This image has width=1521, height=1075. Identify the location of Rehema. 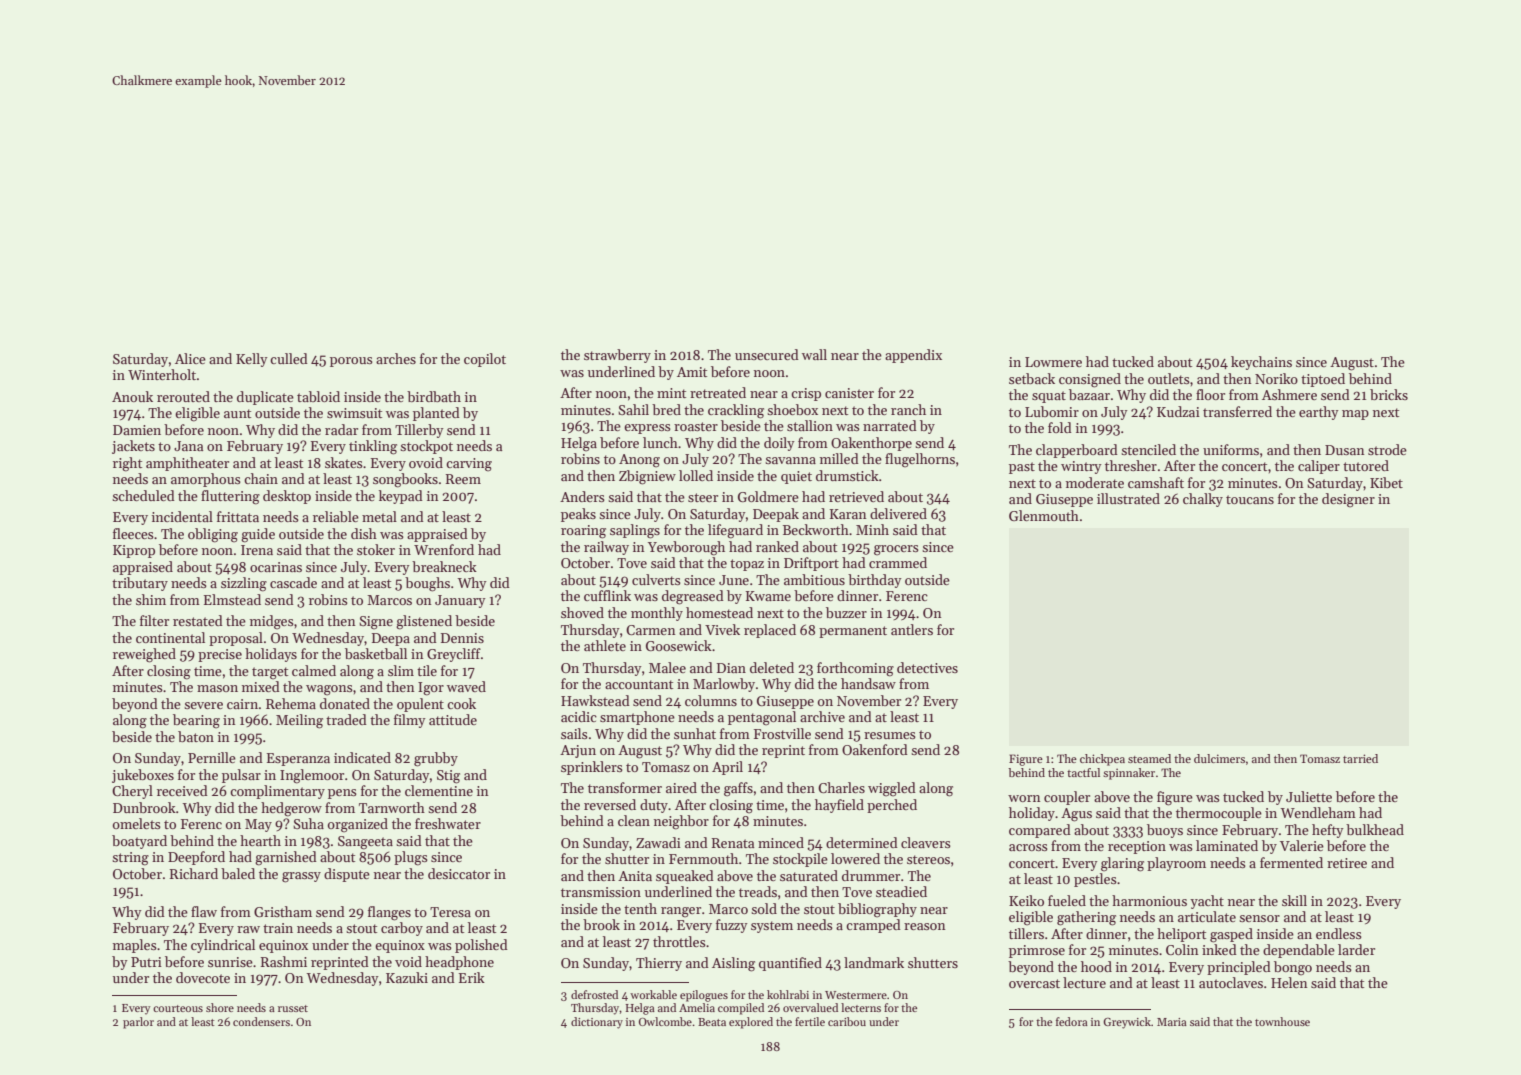
(291, 703).
